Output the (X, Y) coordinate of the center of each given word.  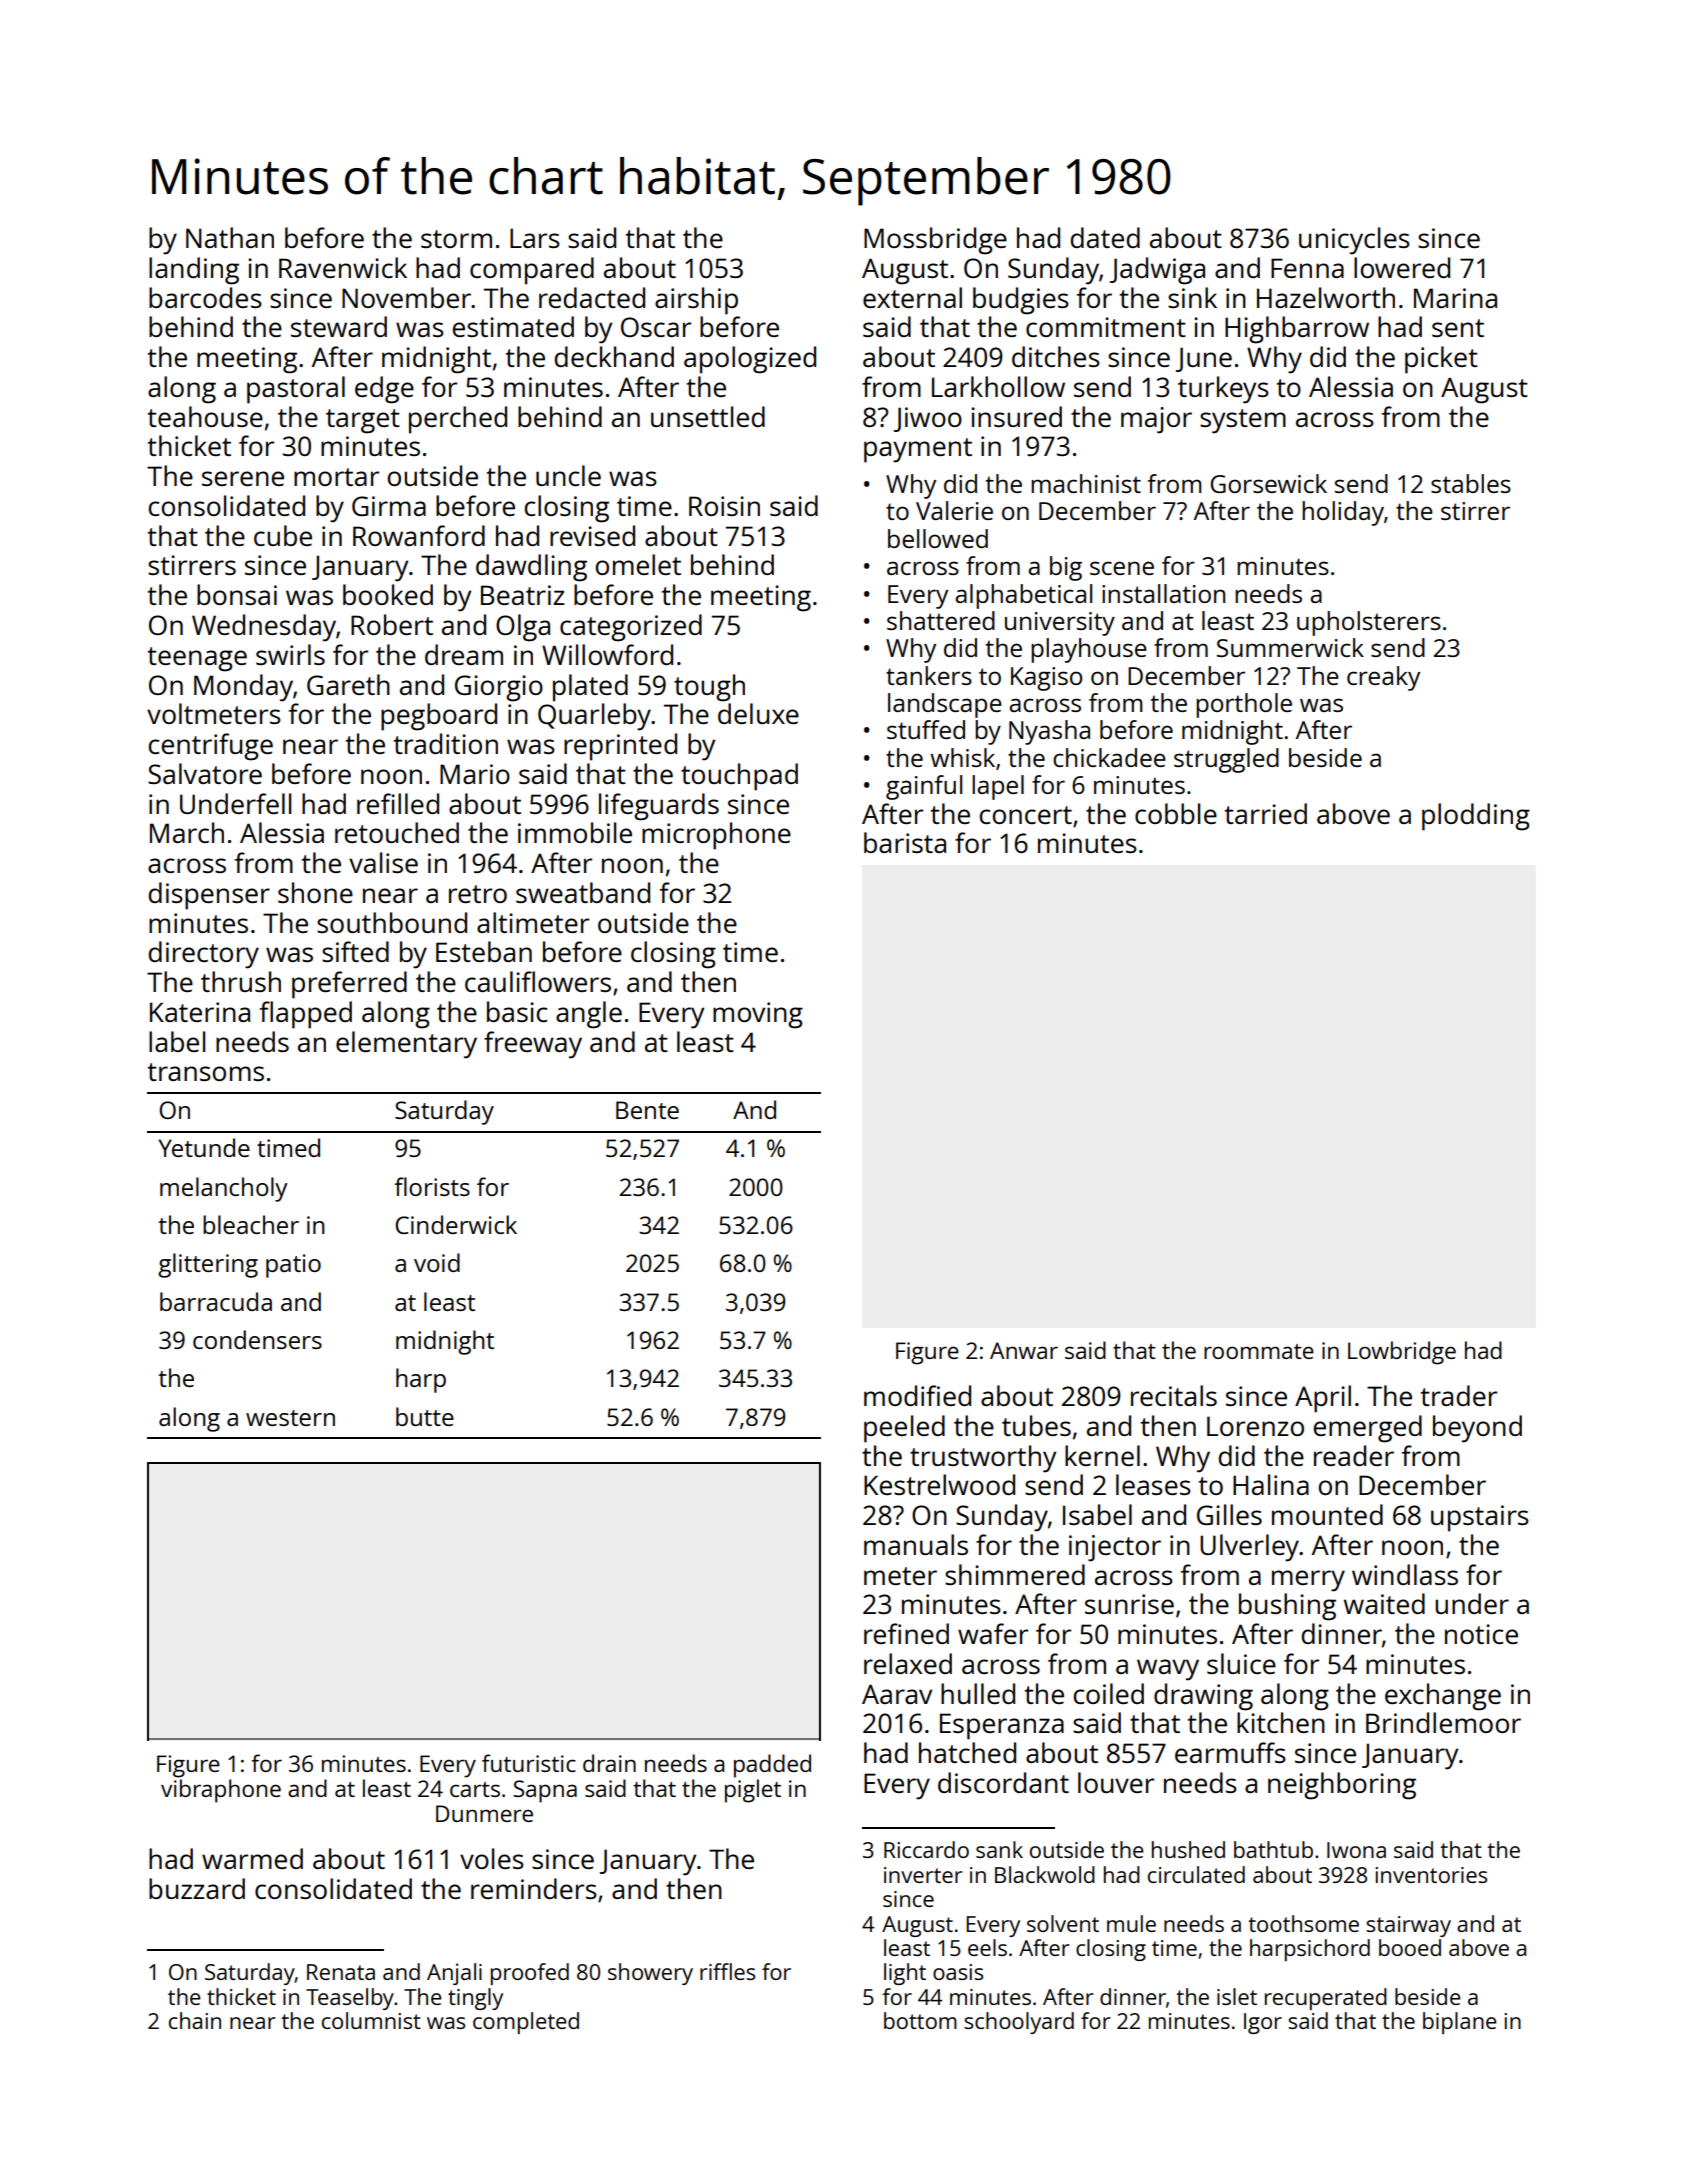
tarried (1266, 813)
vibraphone (221, 1791)
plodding (1476, 817)
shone (315, 892)
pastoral (296, 390)
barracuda (216, 1301)
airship (696, 301)
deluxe (758, 713)
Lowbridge (1402, 1353)
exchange (1443, 1697)
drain (609, 1763)
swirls (290, 654)
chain (195, 2020)
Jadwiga (1157, 271)
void (437, 1262)
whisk (962, 757)
